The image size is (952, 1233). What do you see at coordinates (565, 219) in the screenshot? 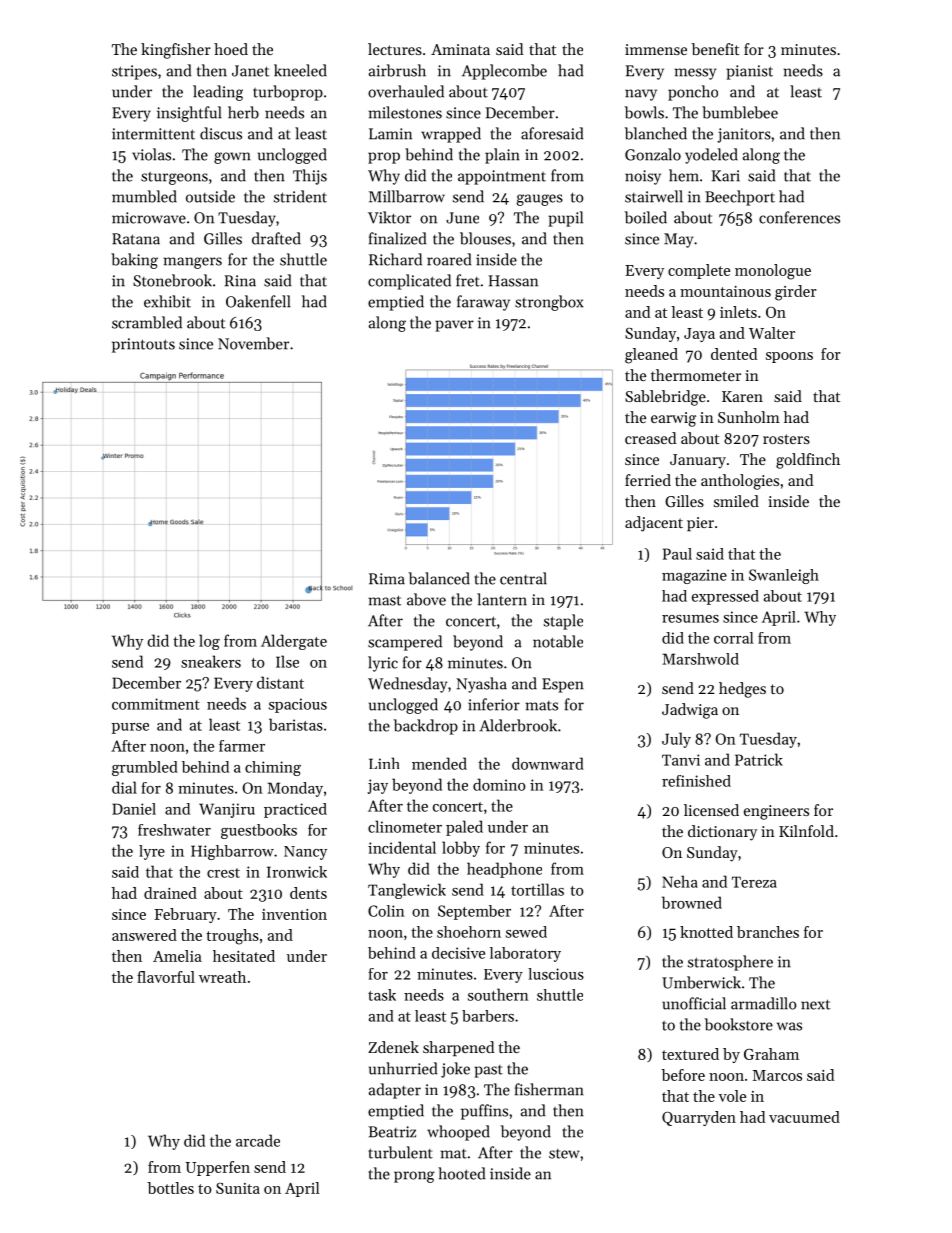
I see `pupil` at bounding box center [565, 219].
